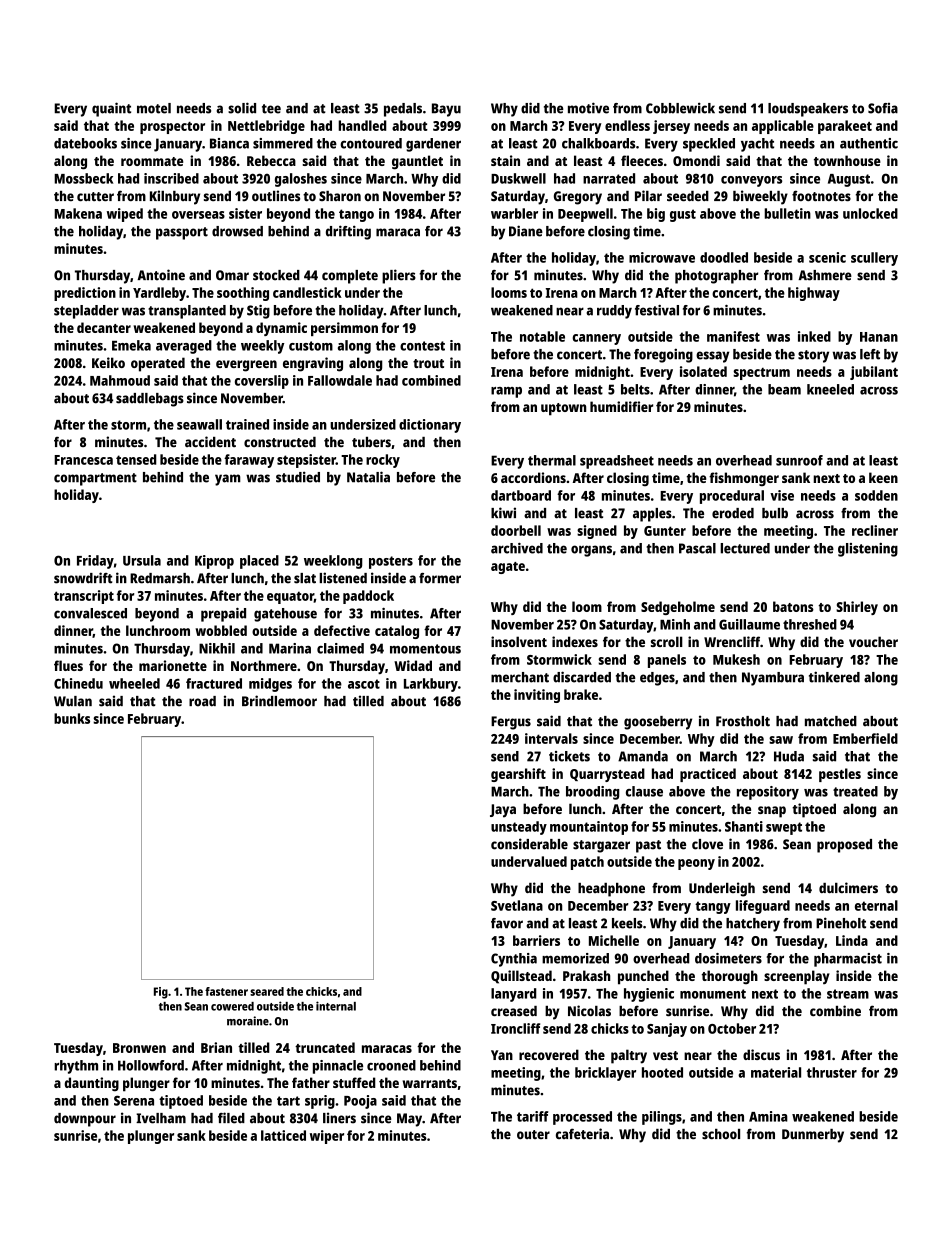  What do you see at coordinates (120, 380) in the screenshot?
I see `Mahmoud` at bounding box center [120, 380].
